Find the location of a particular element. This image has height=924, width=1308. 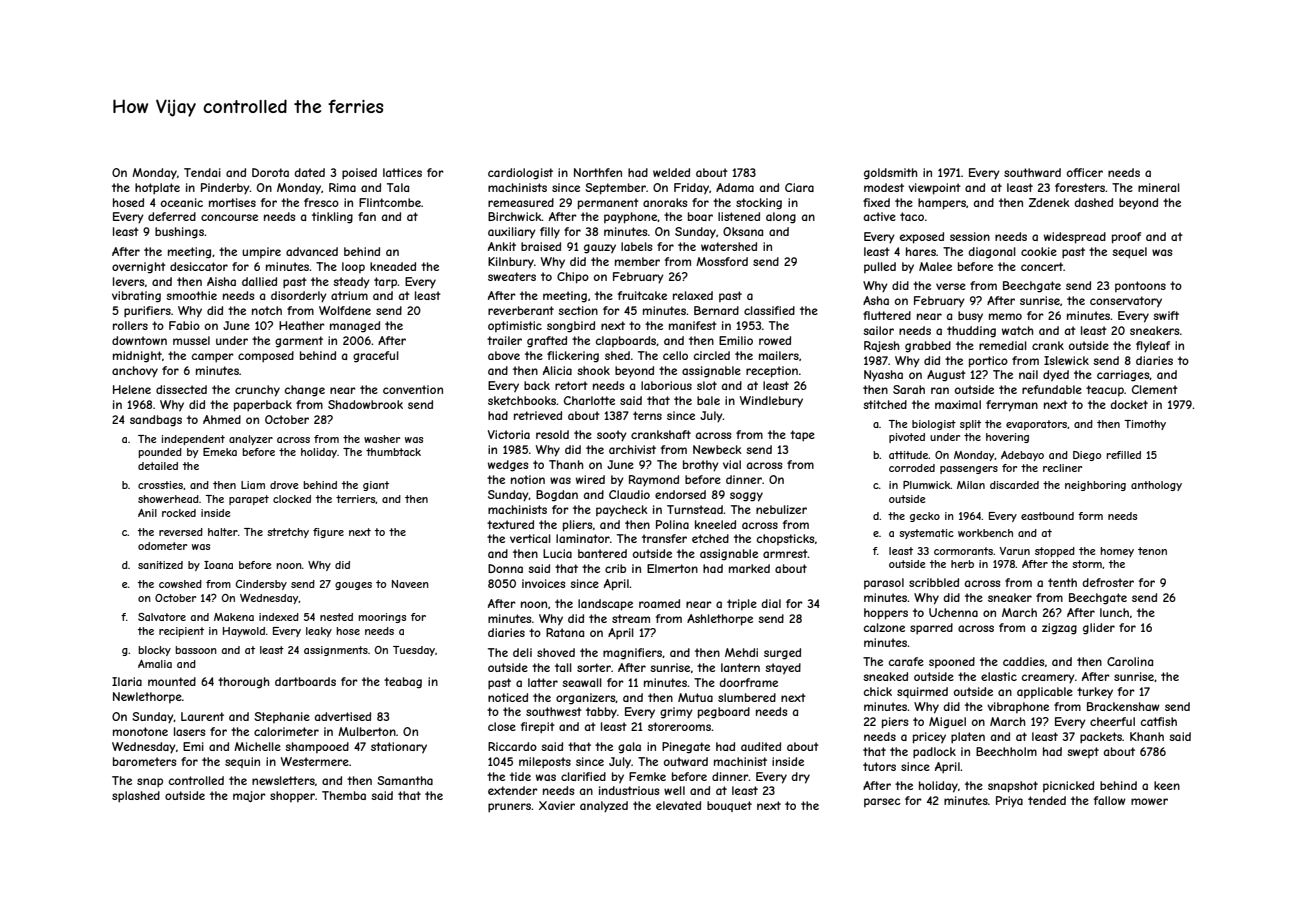

midnight is located at coordinates (137, 357).
